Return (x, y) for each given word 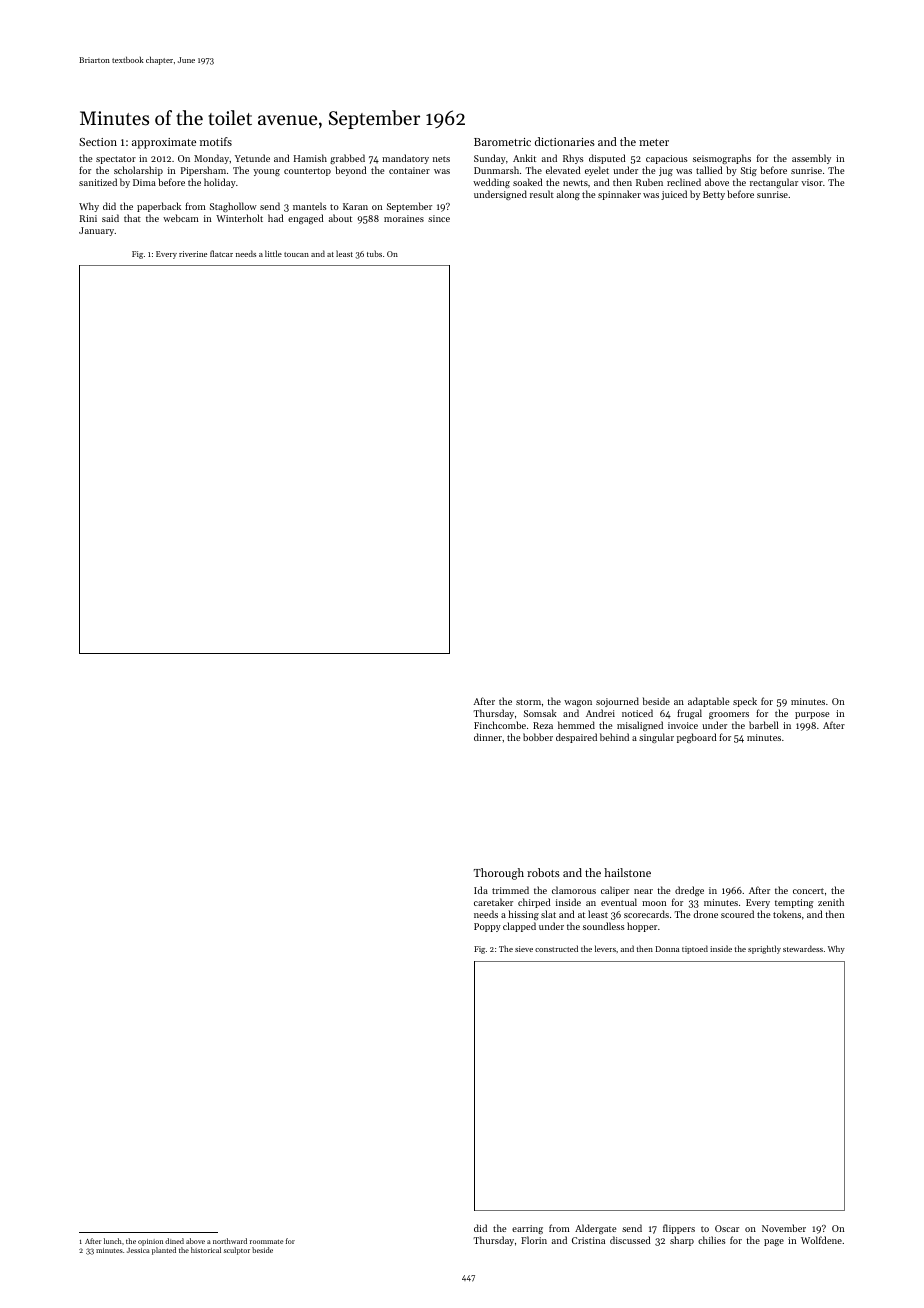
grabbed (347, 159)
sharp (682, 1241)
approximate (164, 143)
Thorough (499, 874)
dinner (488, 737)
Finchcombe (500, 725)
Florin (534, 1240)
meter (654, 142)
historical (206, 1250)
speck (745, 702)
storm (528, 702)
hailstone (627, 872)
